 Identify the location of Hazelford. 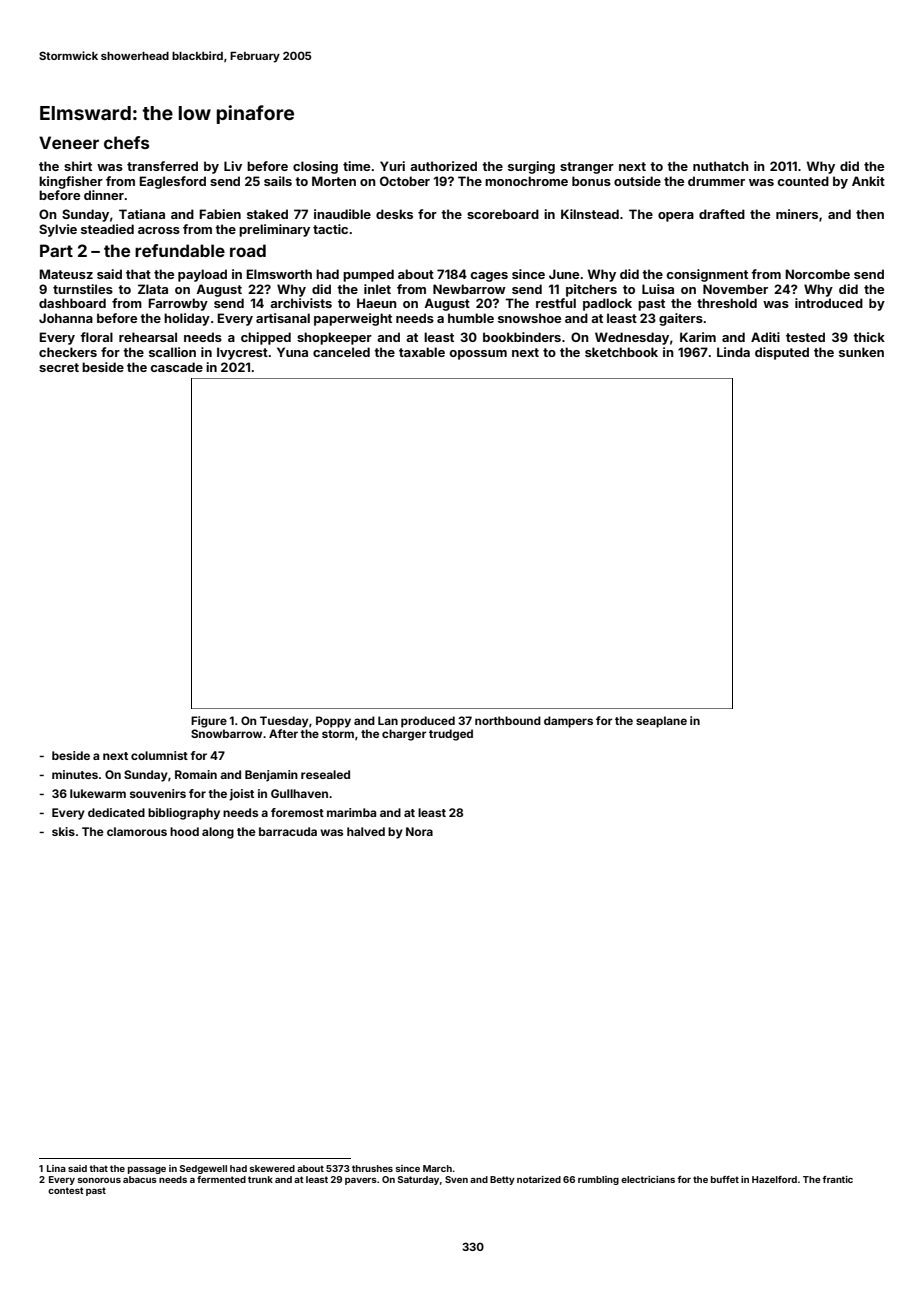
(774, 1179).
